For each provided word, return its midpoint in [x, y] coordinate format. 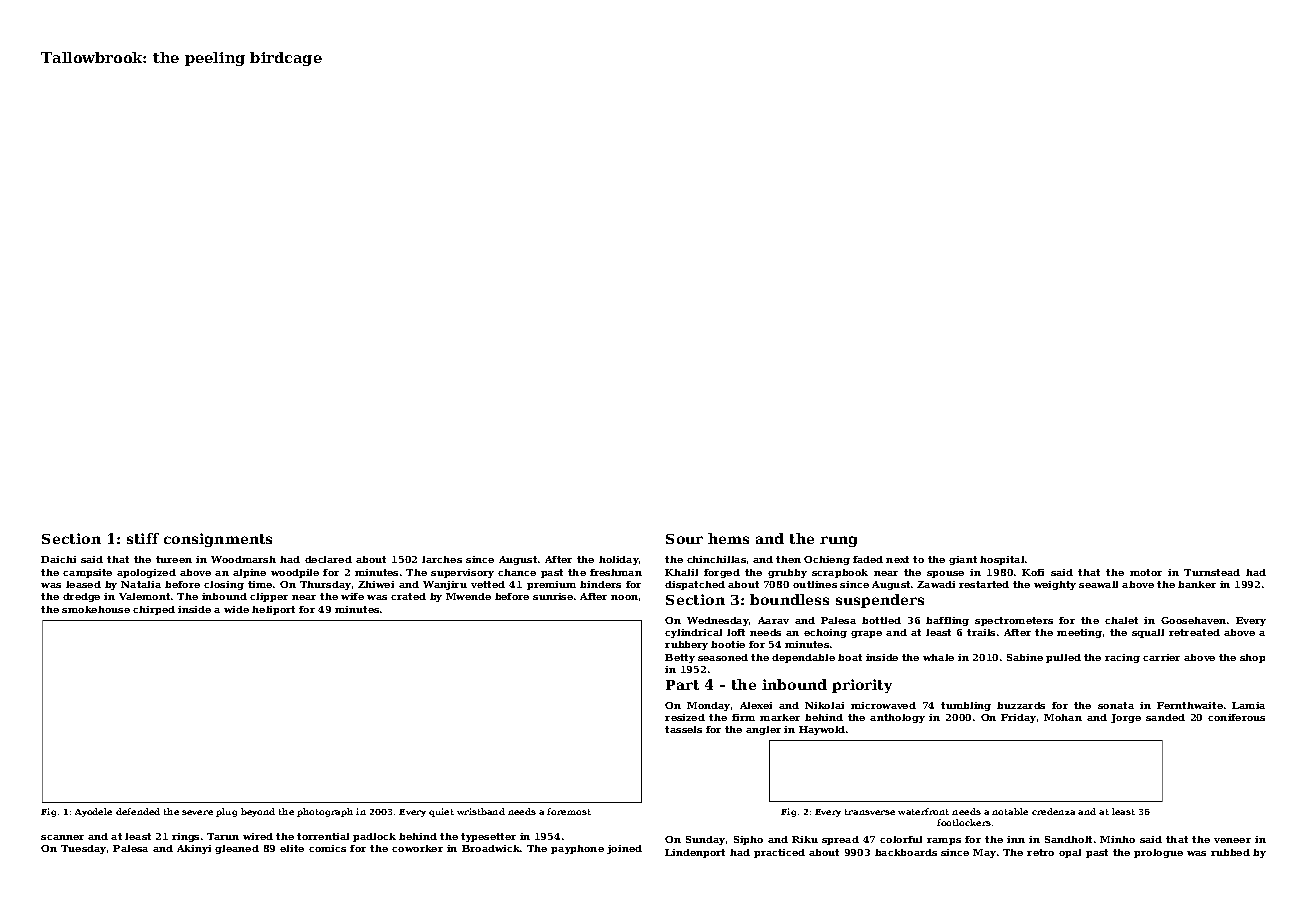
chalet [1121, 620]
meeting [1079, 633]
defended [138, 811]
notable [1010, 811]
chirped [154, 610]
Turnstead [1212, 572]
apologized [146, 573]
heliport [273, 610]
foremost [569, 811]
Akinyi [194, 849]
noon [624, 597]
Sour [684, 539]
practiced [779, 853]
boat [850, 657]
